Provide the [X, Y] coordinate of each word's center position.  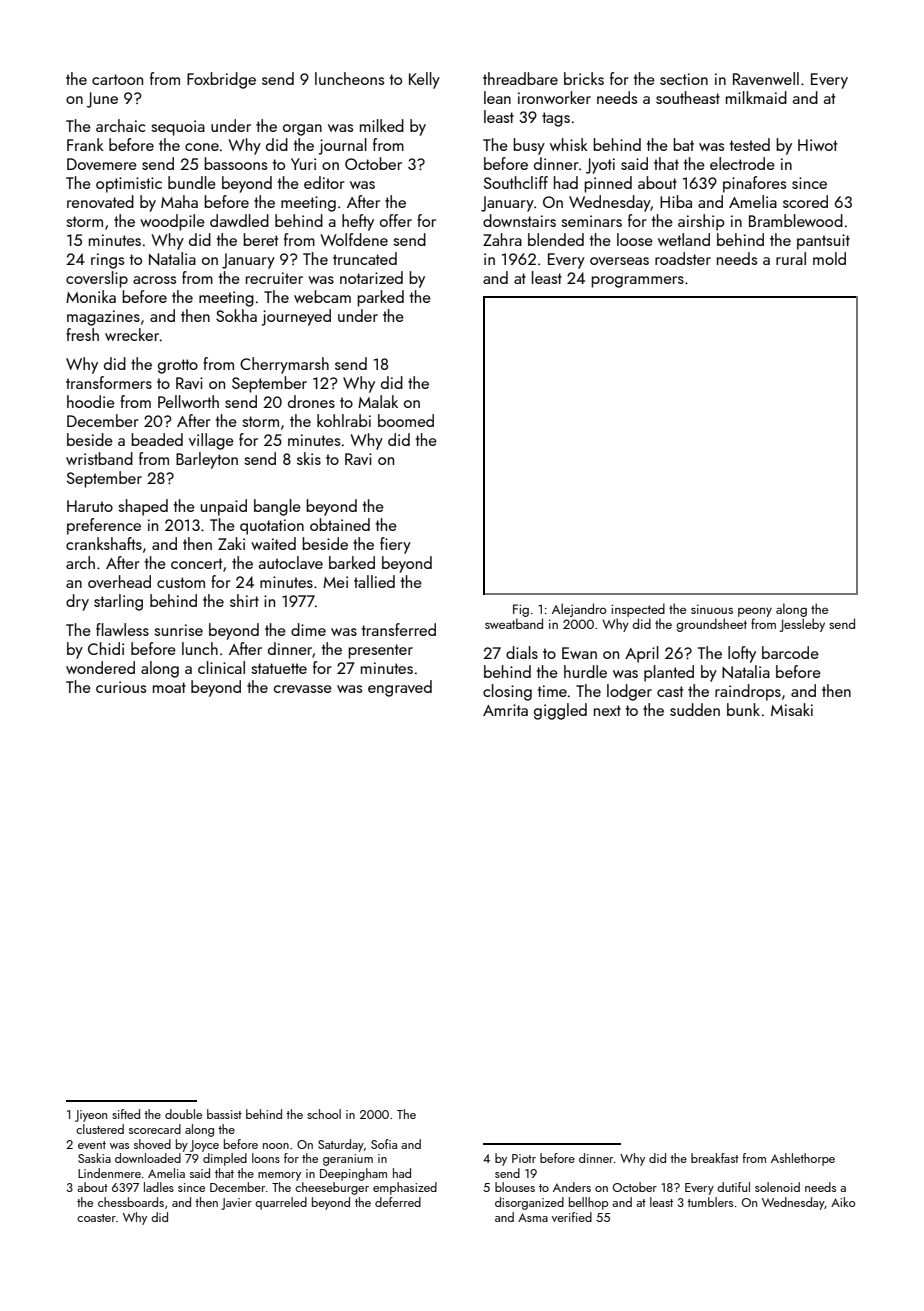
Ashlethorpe [803, 1159]
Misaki [792, 709]
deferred [398, 1202]
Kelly [424, 80]
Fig [521, 610]
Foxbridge [221, 80]
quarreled [281, 1203]
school [324, 1114]
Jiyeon [91, 1116]
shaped [143, 507]
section [684, 79]
